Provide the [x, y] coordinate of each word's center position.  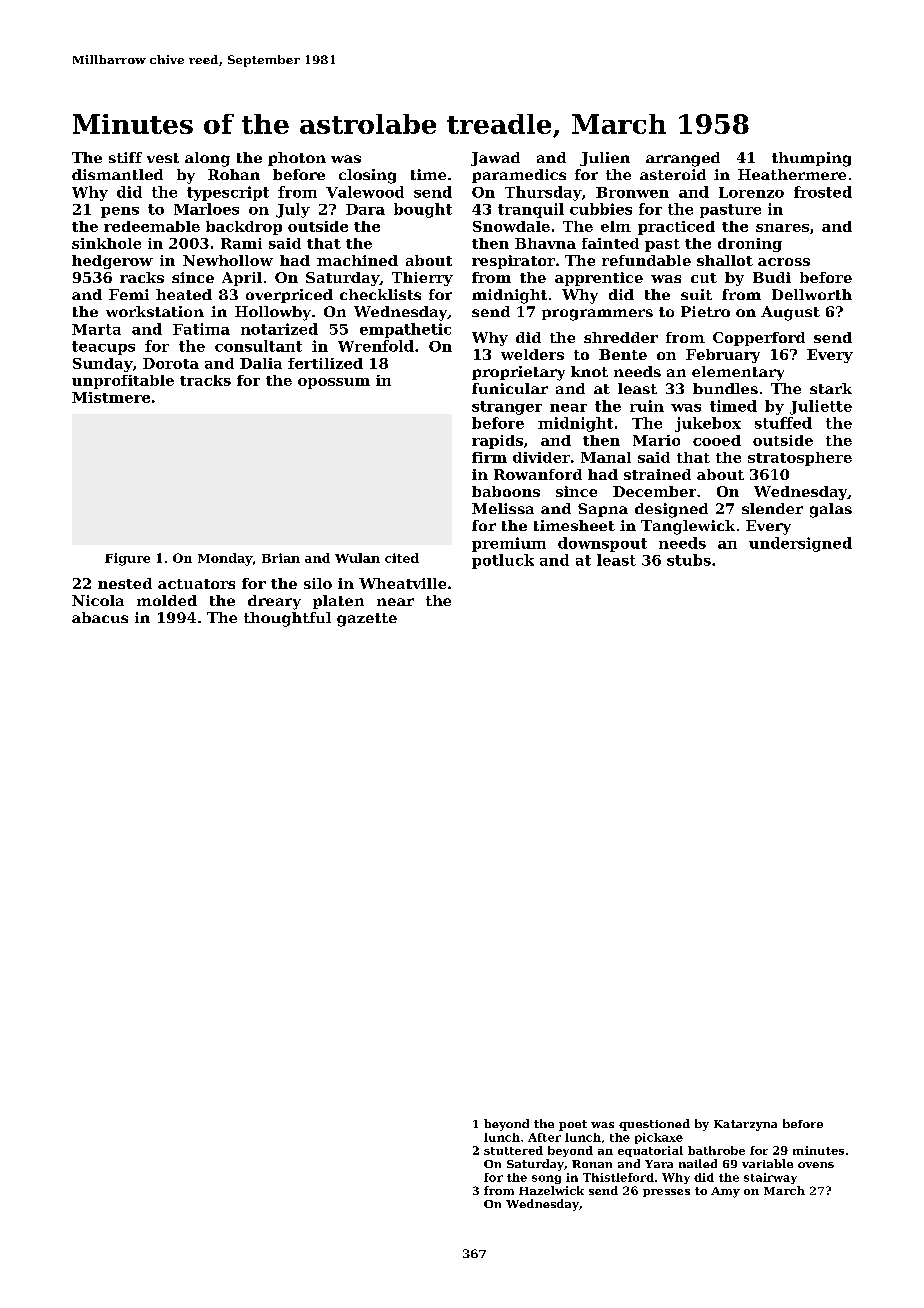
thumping [811, 159]
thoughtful [287, 619]
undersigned [800, 544]
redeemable [152, 226]
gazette [367, 620]
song [546, 1179]
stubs [689, 560]
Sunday [103, 365]
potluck [503, 561]
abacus [100, 617]
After [544, 1137]
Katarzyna [745, 1125]
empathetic [405, 330]
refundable [646, 260]
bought [423, 210]
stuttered [513, 1150]
